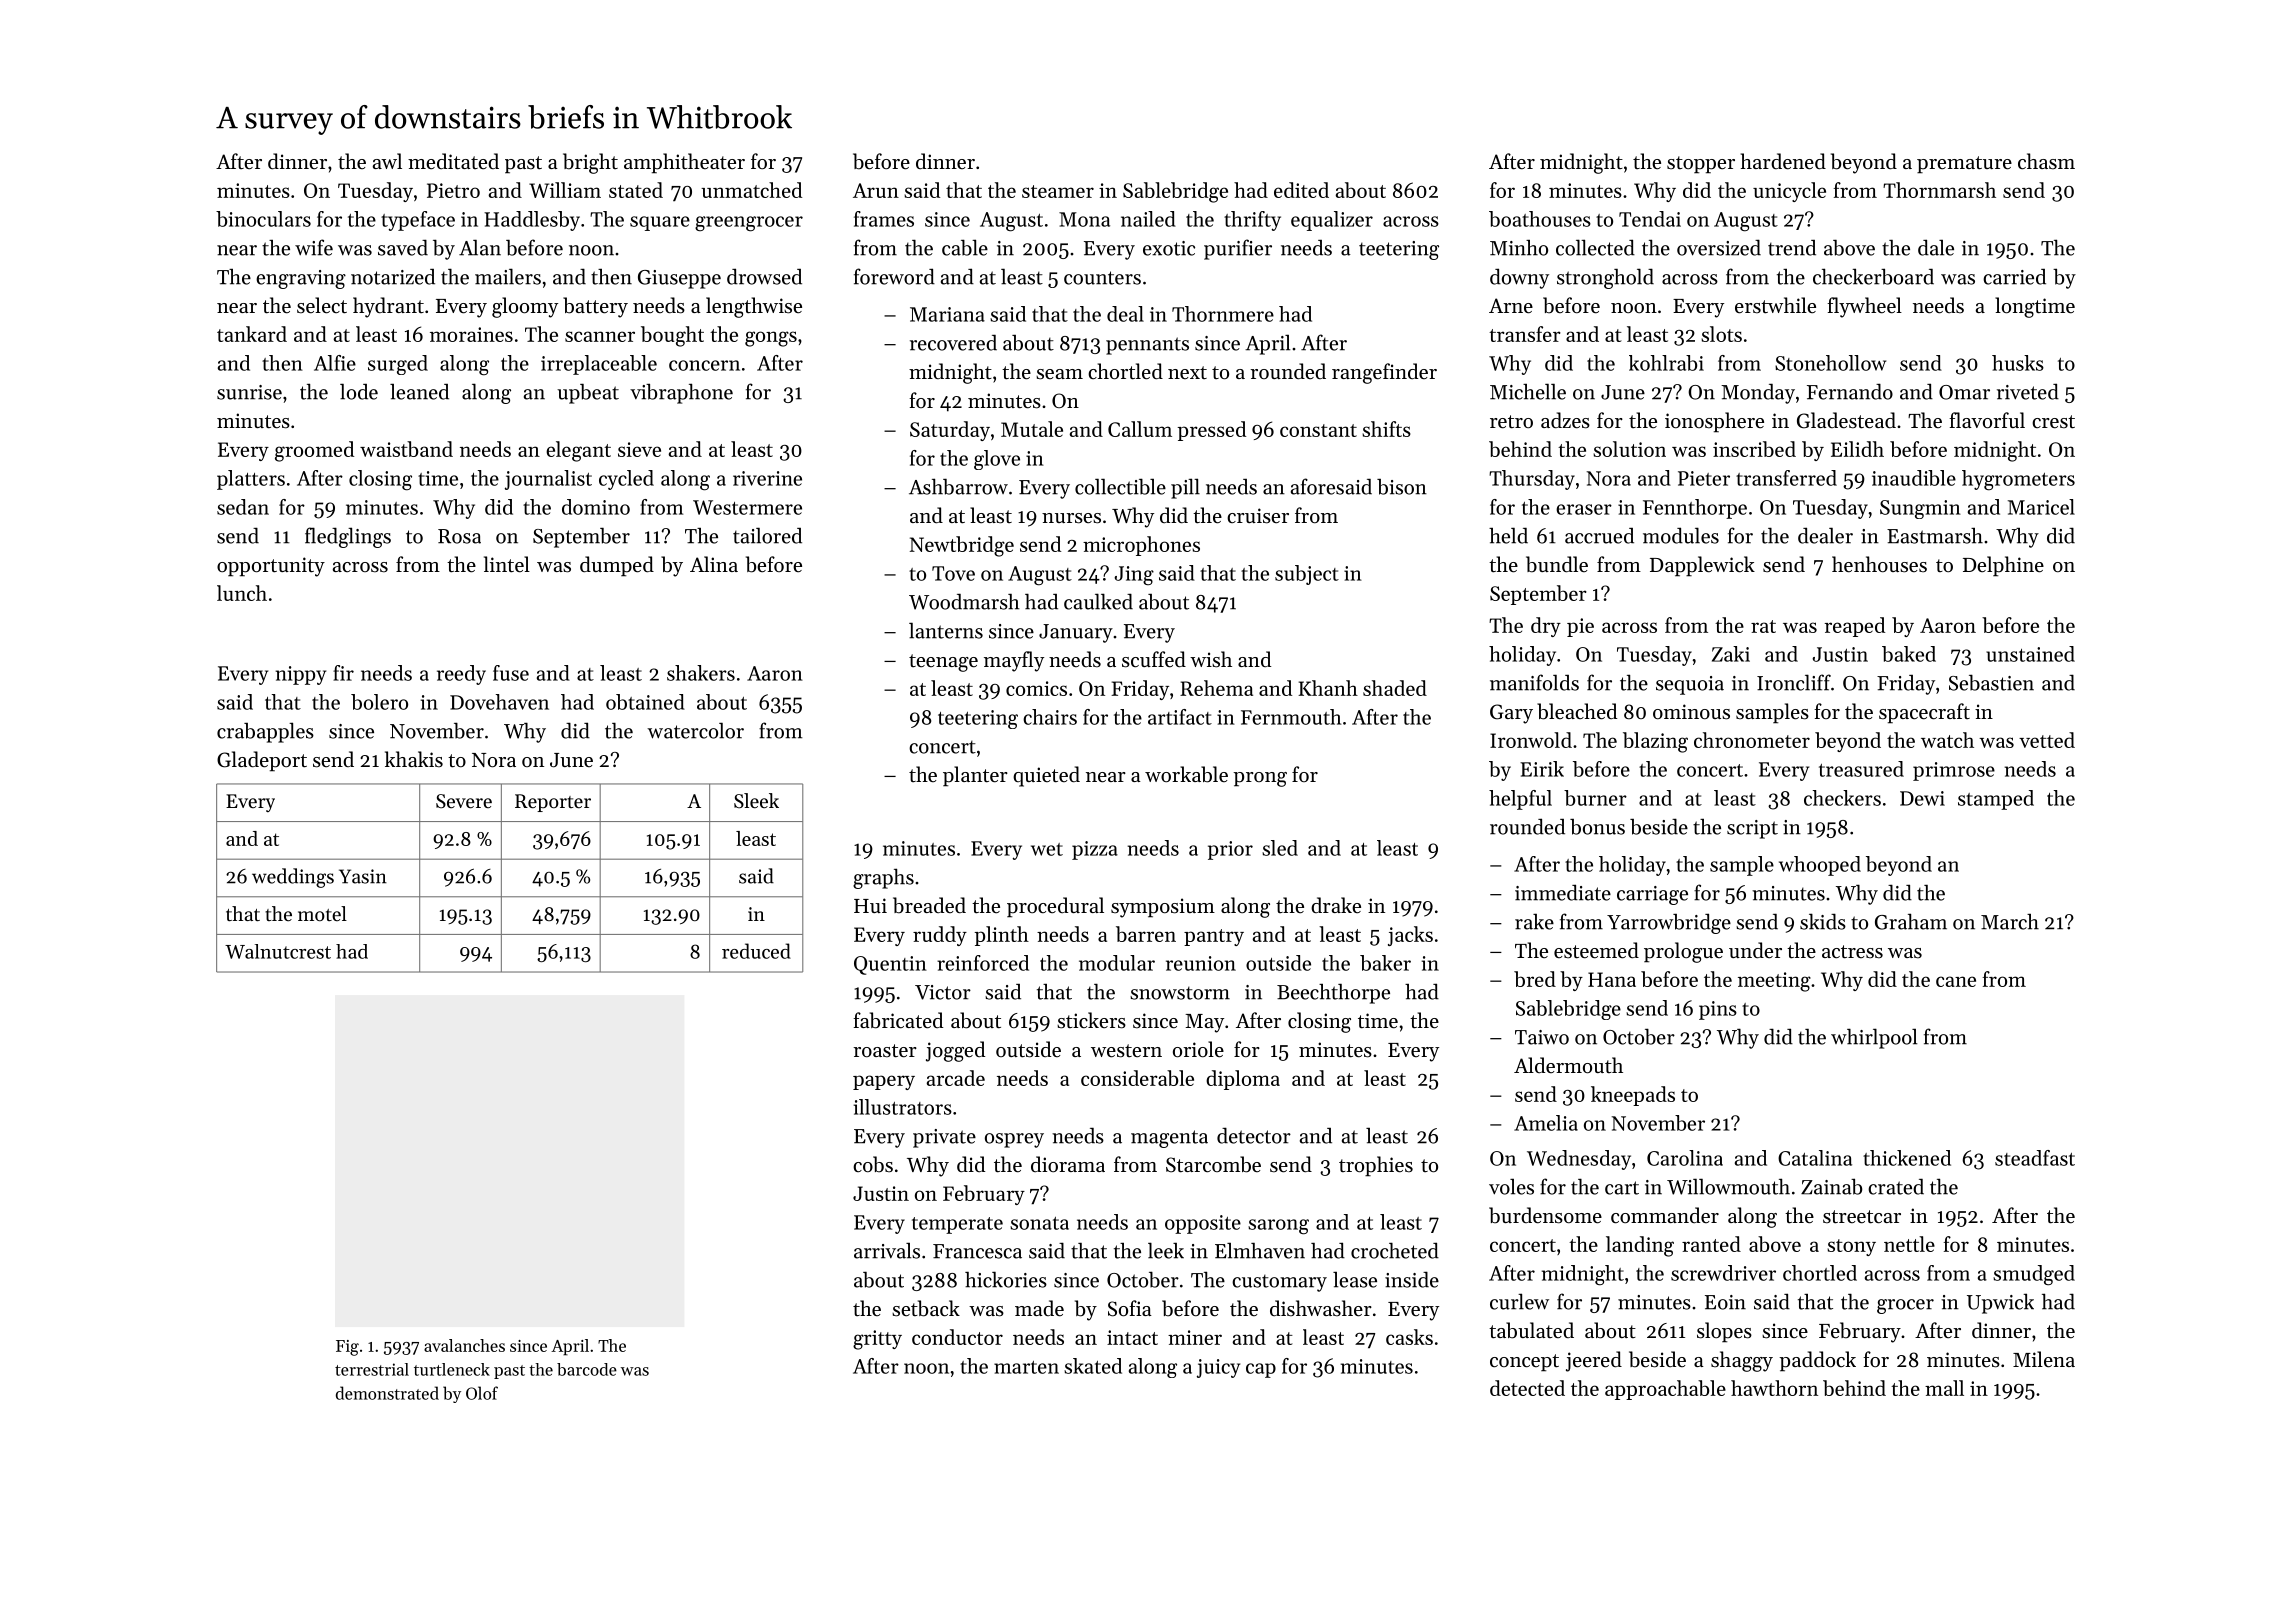  I want to click on stopper, so click(1701, 165).
